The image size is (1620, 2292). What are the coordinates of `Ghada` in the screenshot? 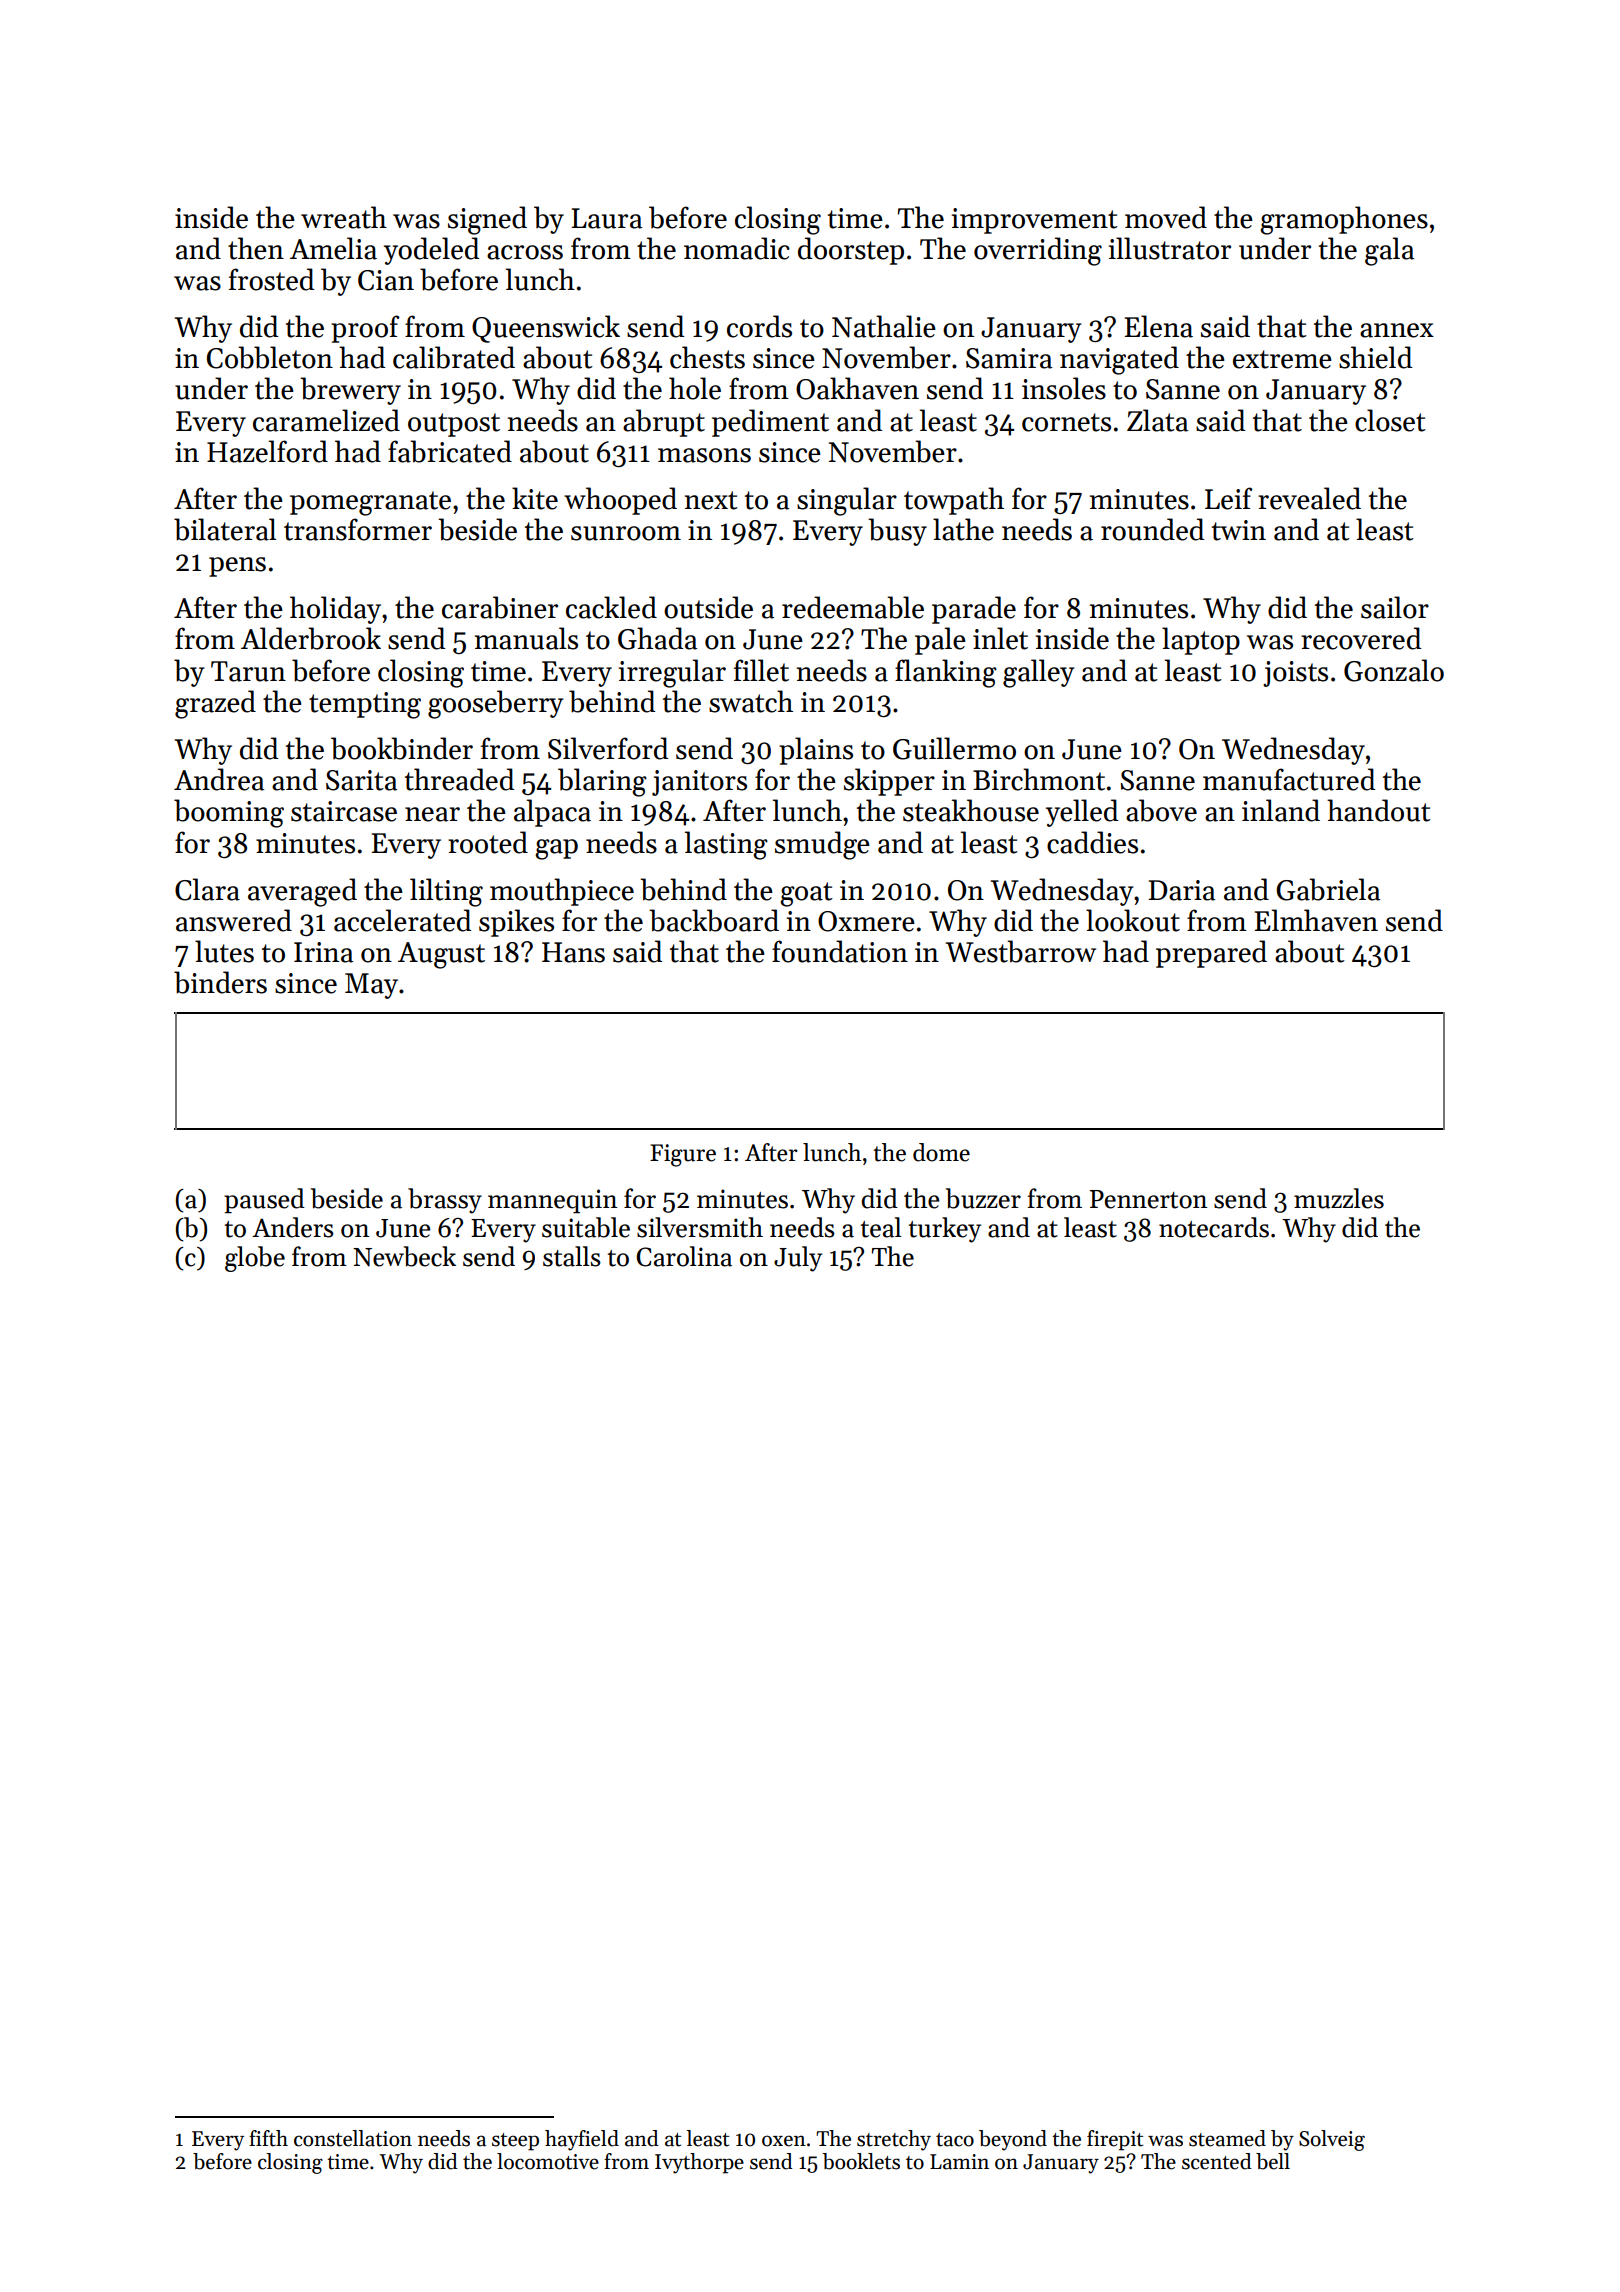 It's located at (657, 638).
